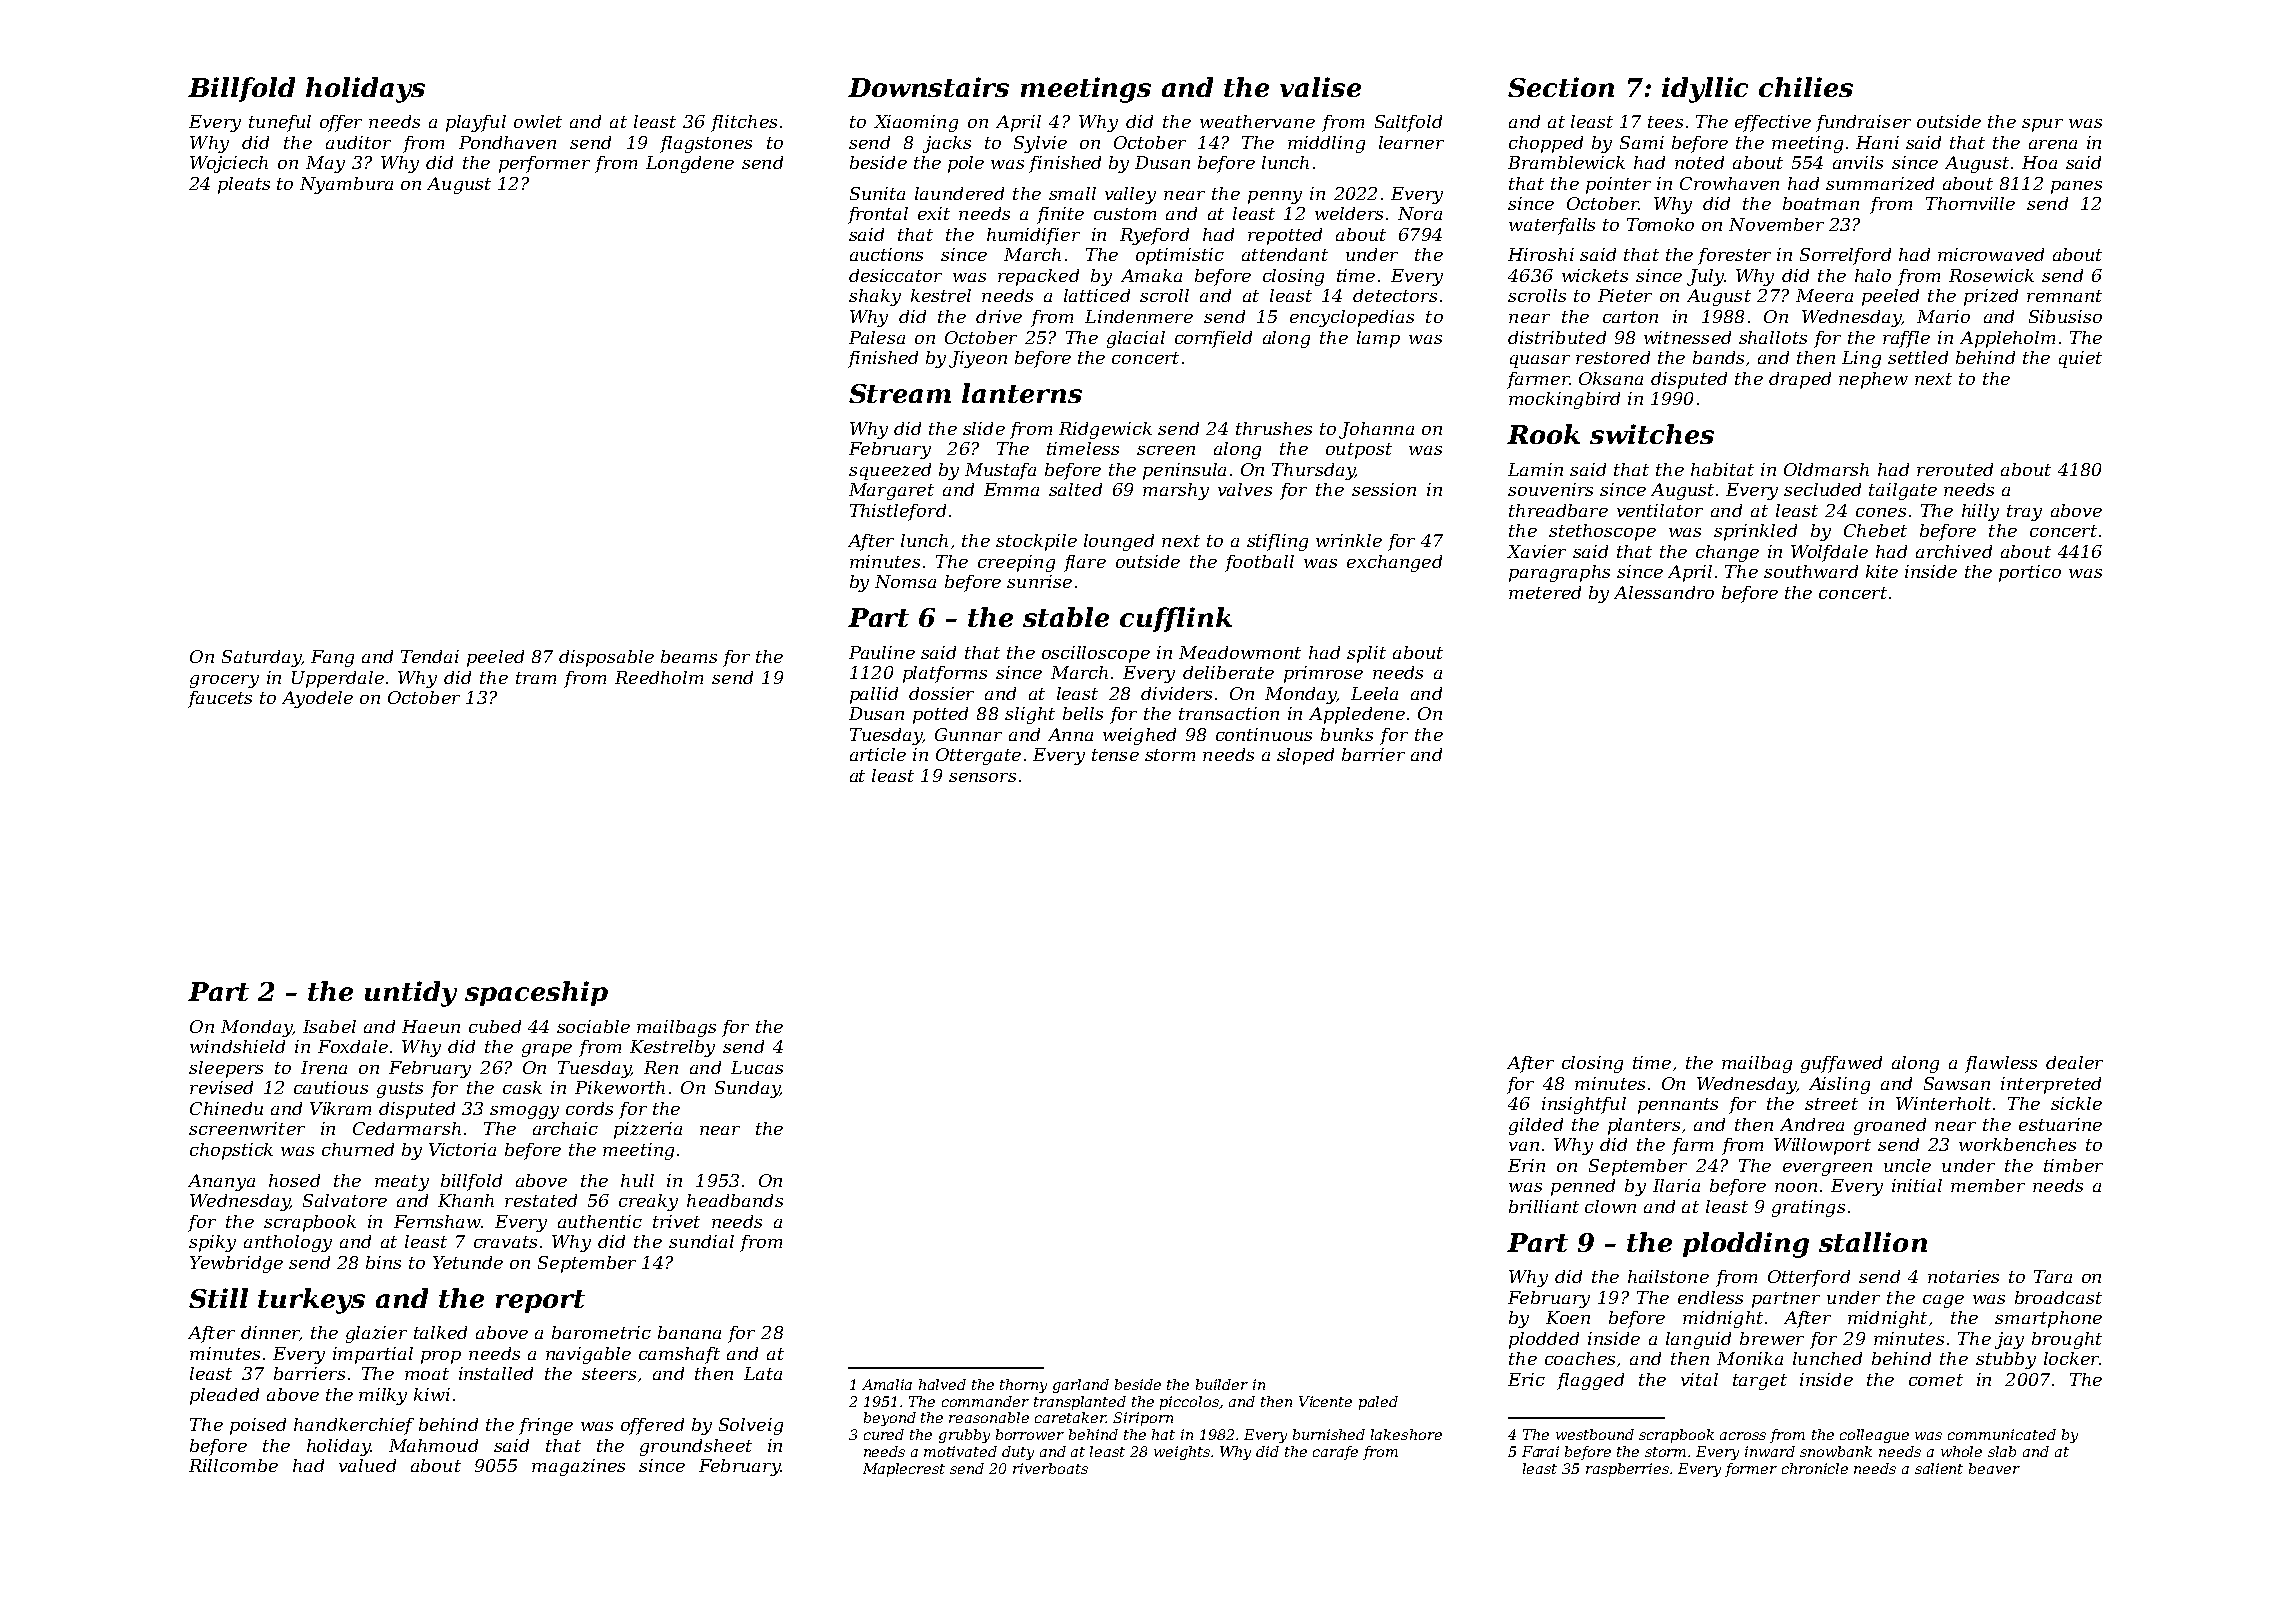 The image size is (2292, 1620). I want to click on Mario, so click(1943, 316).
